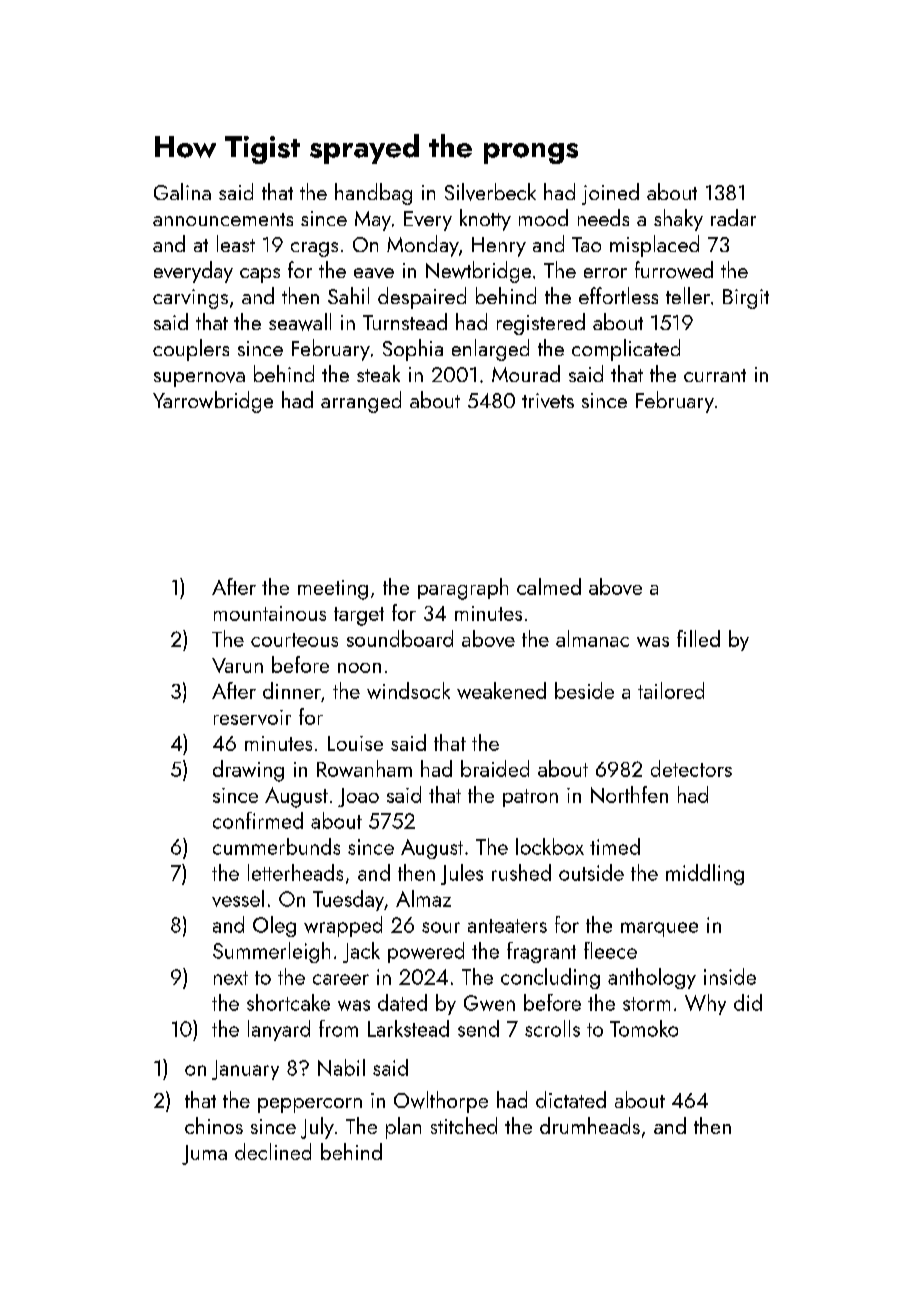 The width and height of the screenshot is (924, 1311). I want to click on Rowanham, so click(364, 768).
